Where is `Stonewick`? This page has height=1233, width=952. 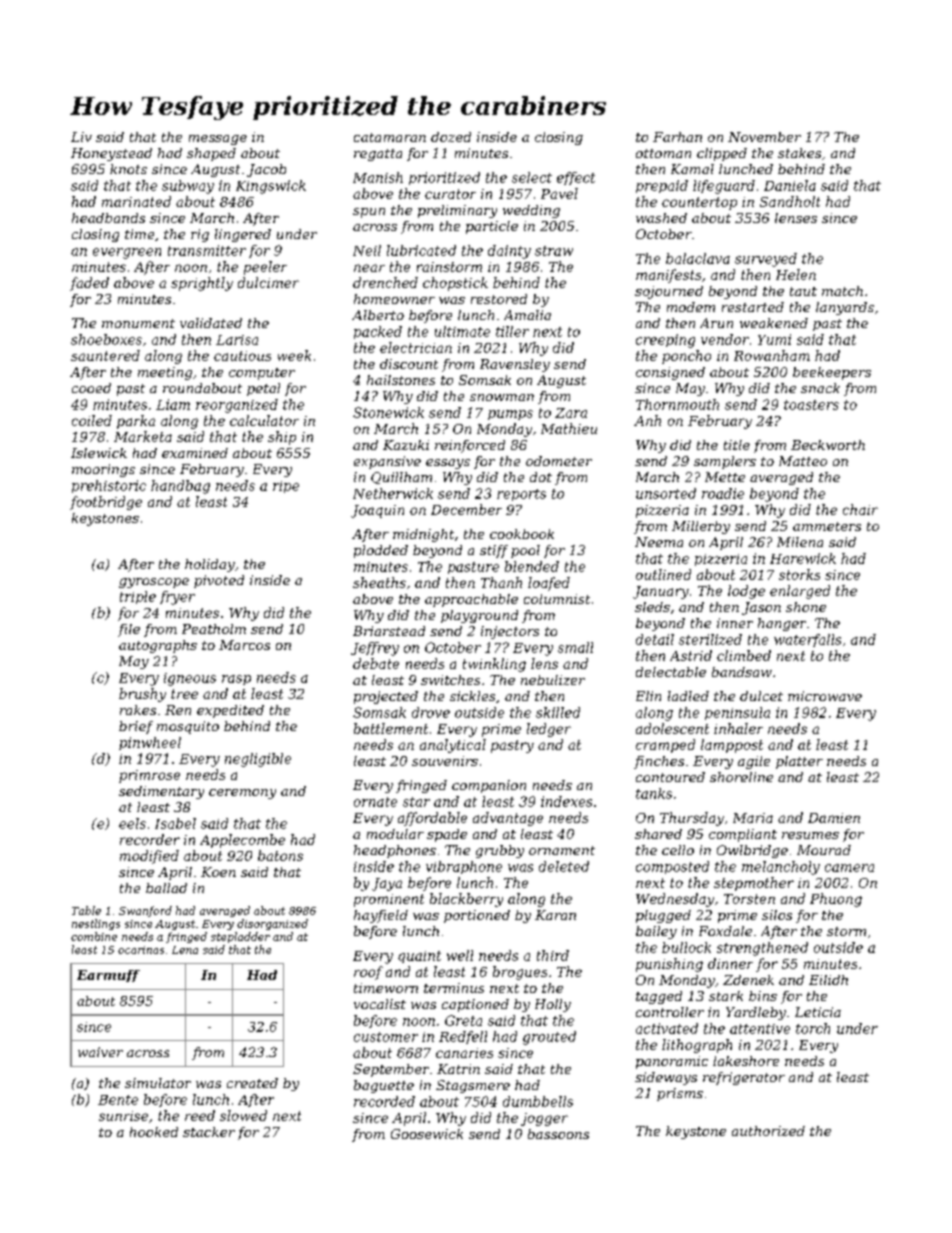
Stonewick is located at coordinates (388, 412).
